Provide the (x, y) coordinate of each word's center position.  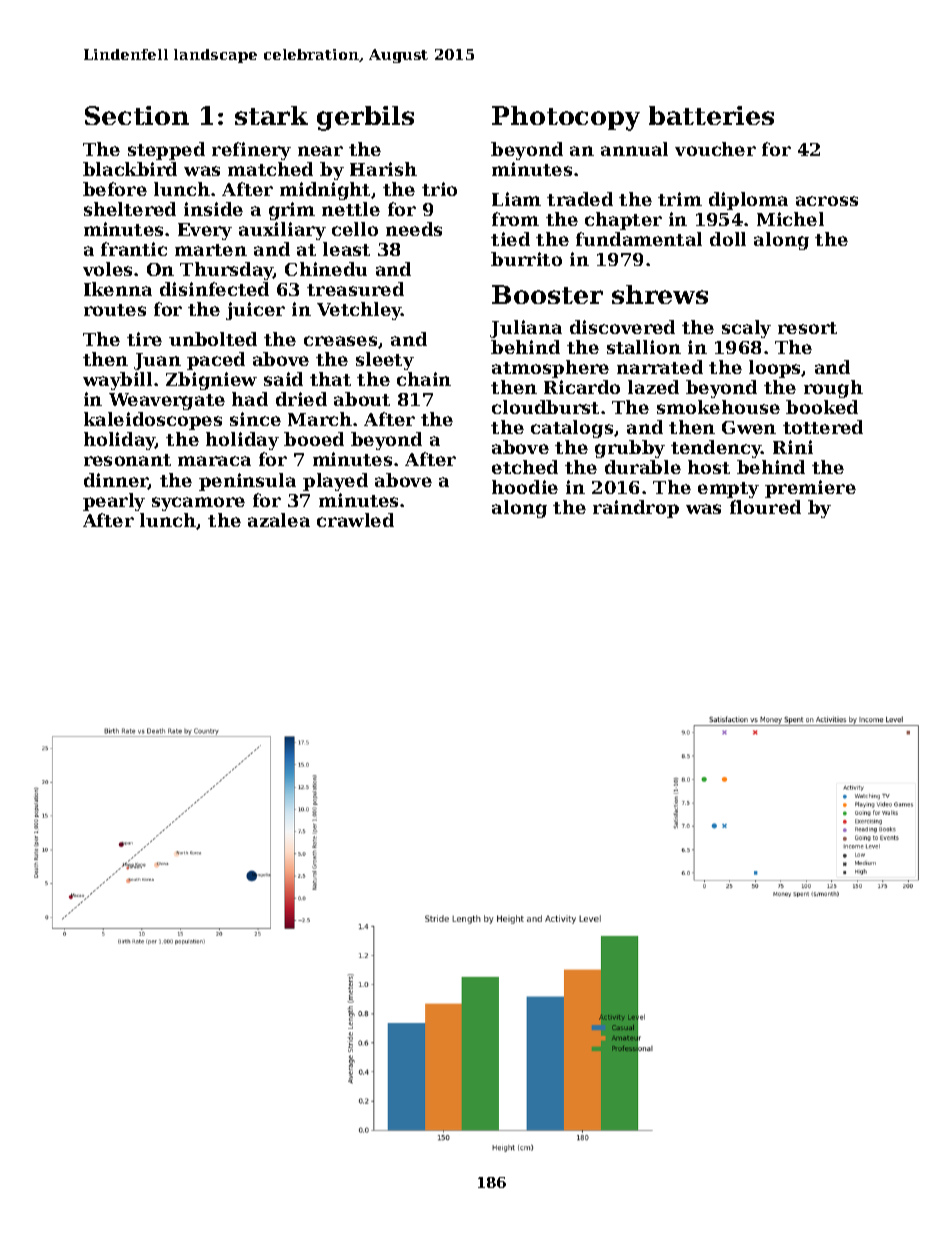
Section (137, 115)
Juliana (526, 329)
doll (728, 239)
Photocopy (566, 118)
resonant (127, 460)
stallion (644, 347)
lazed (653, 387)
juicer (255, 311)
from (515, 219)
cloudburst (545, 407)
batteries (711, 115)
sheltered (130, 209)
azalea (279, 520)
